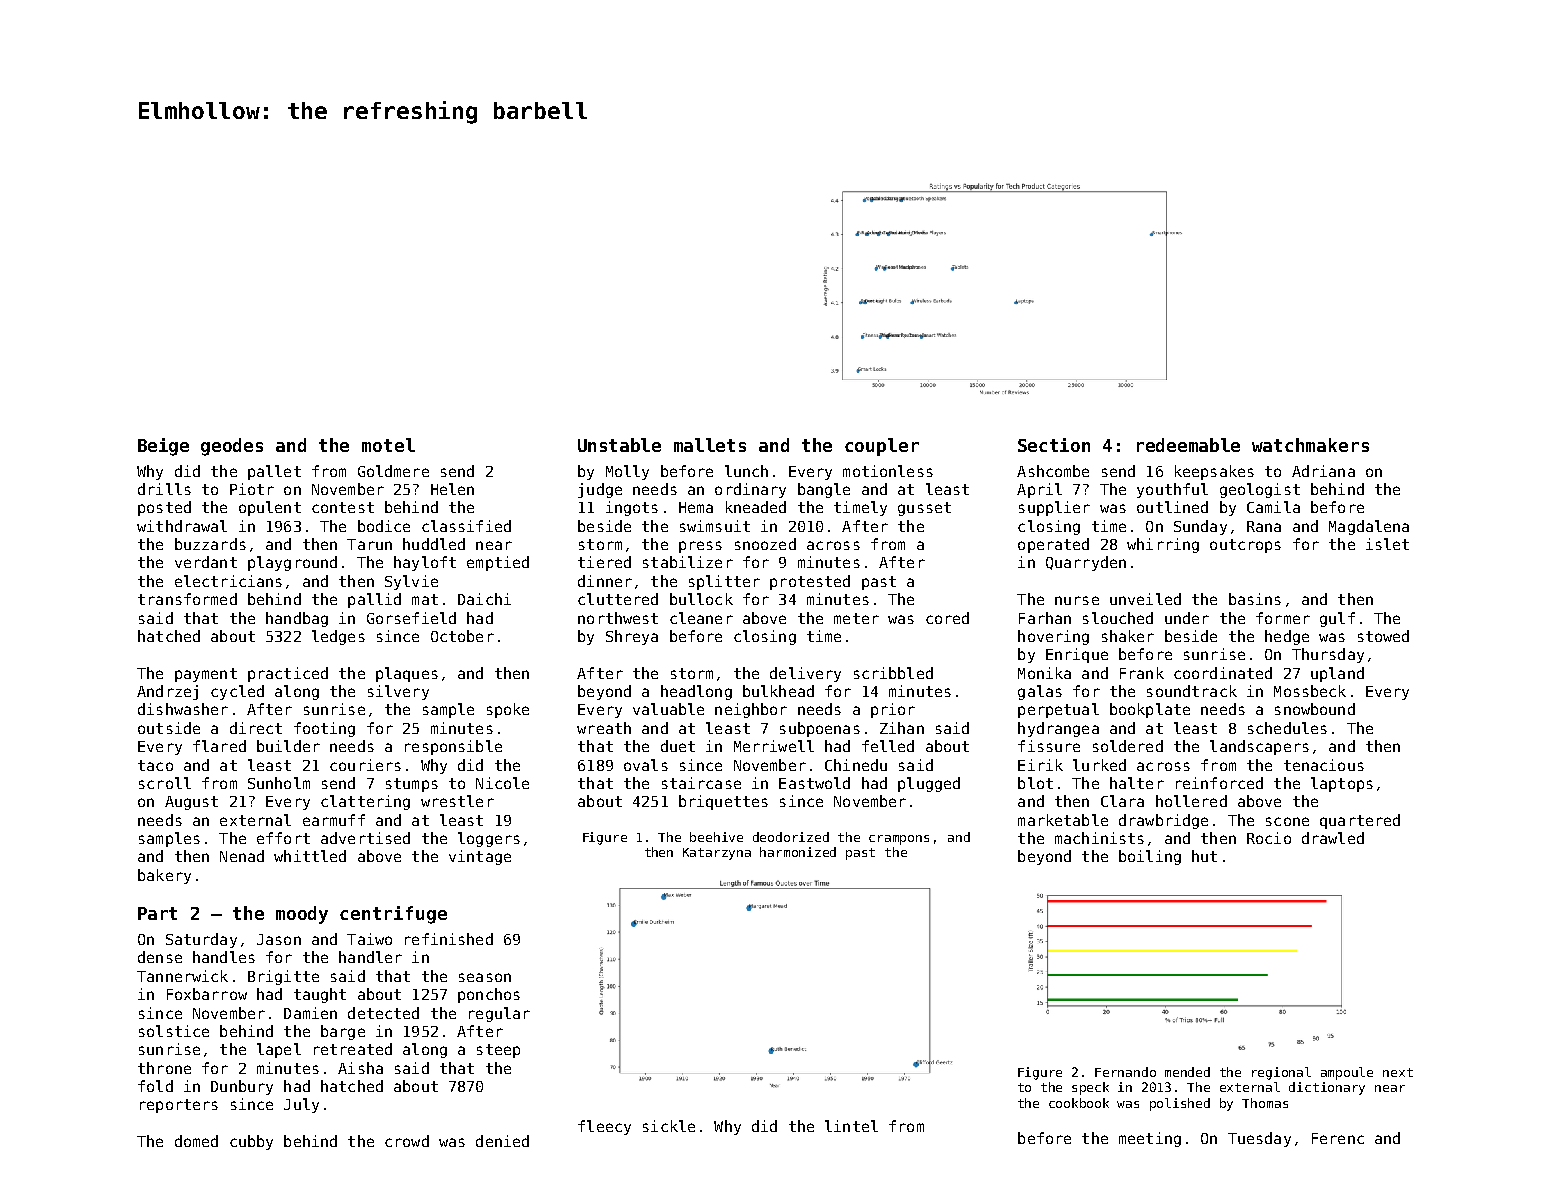 The height and width of the screenshot is (1199, 1552). What do you see at coordinates (851, 1126) in the screenshot?
I see `lintel` at bounding box center [851, 1126].
